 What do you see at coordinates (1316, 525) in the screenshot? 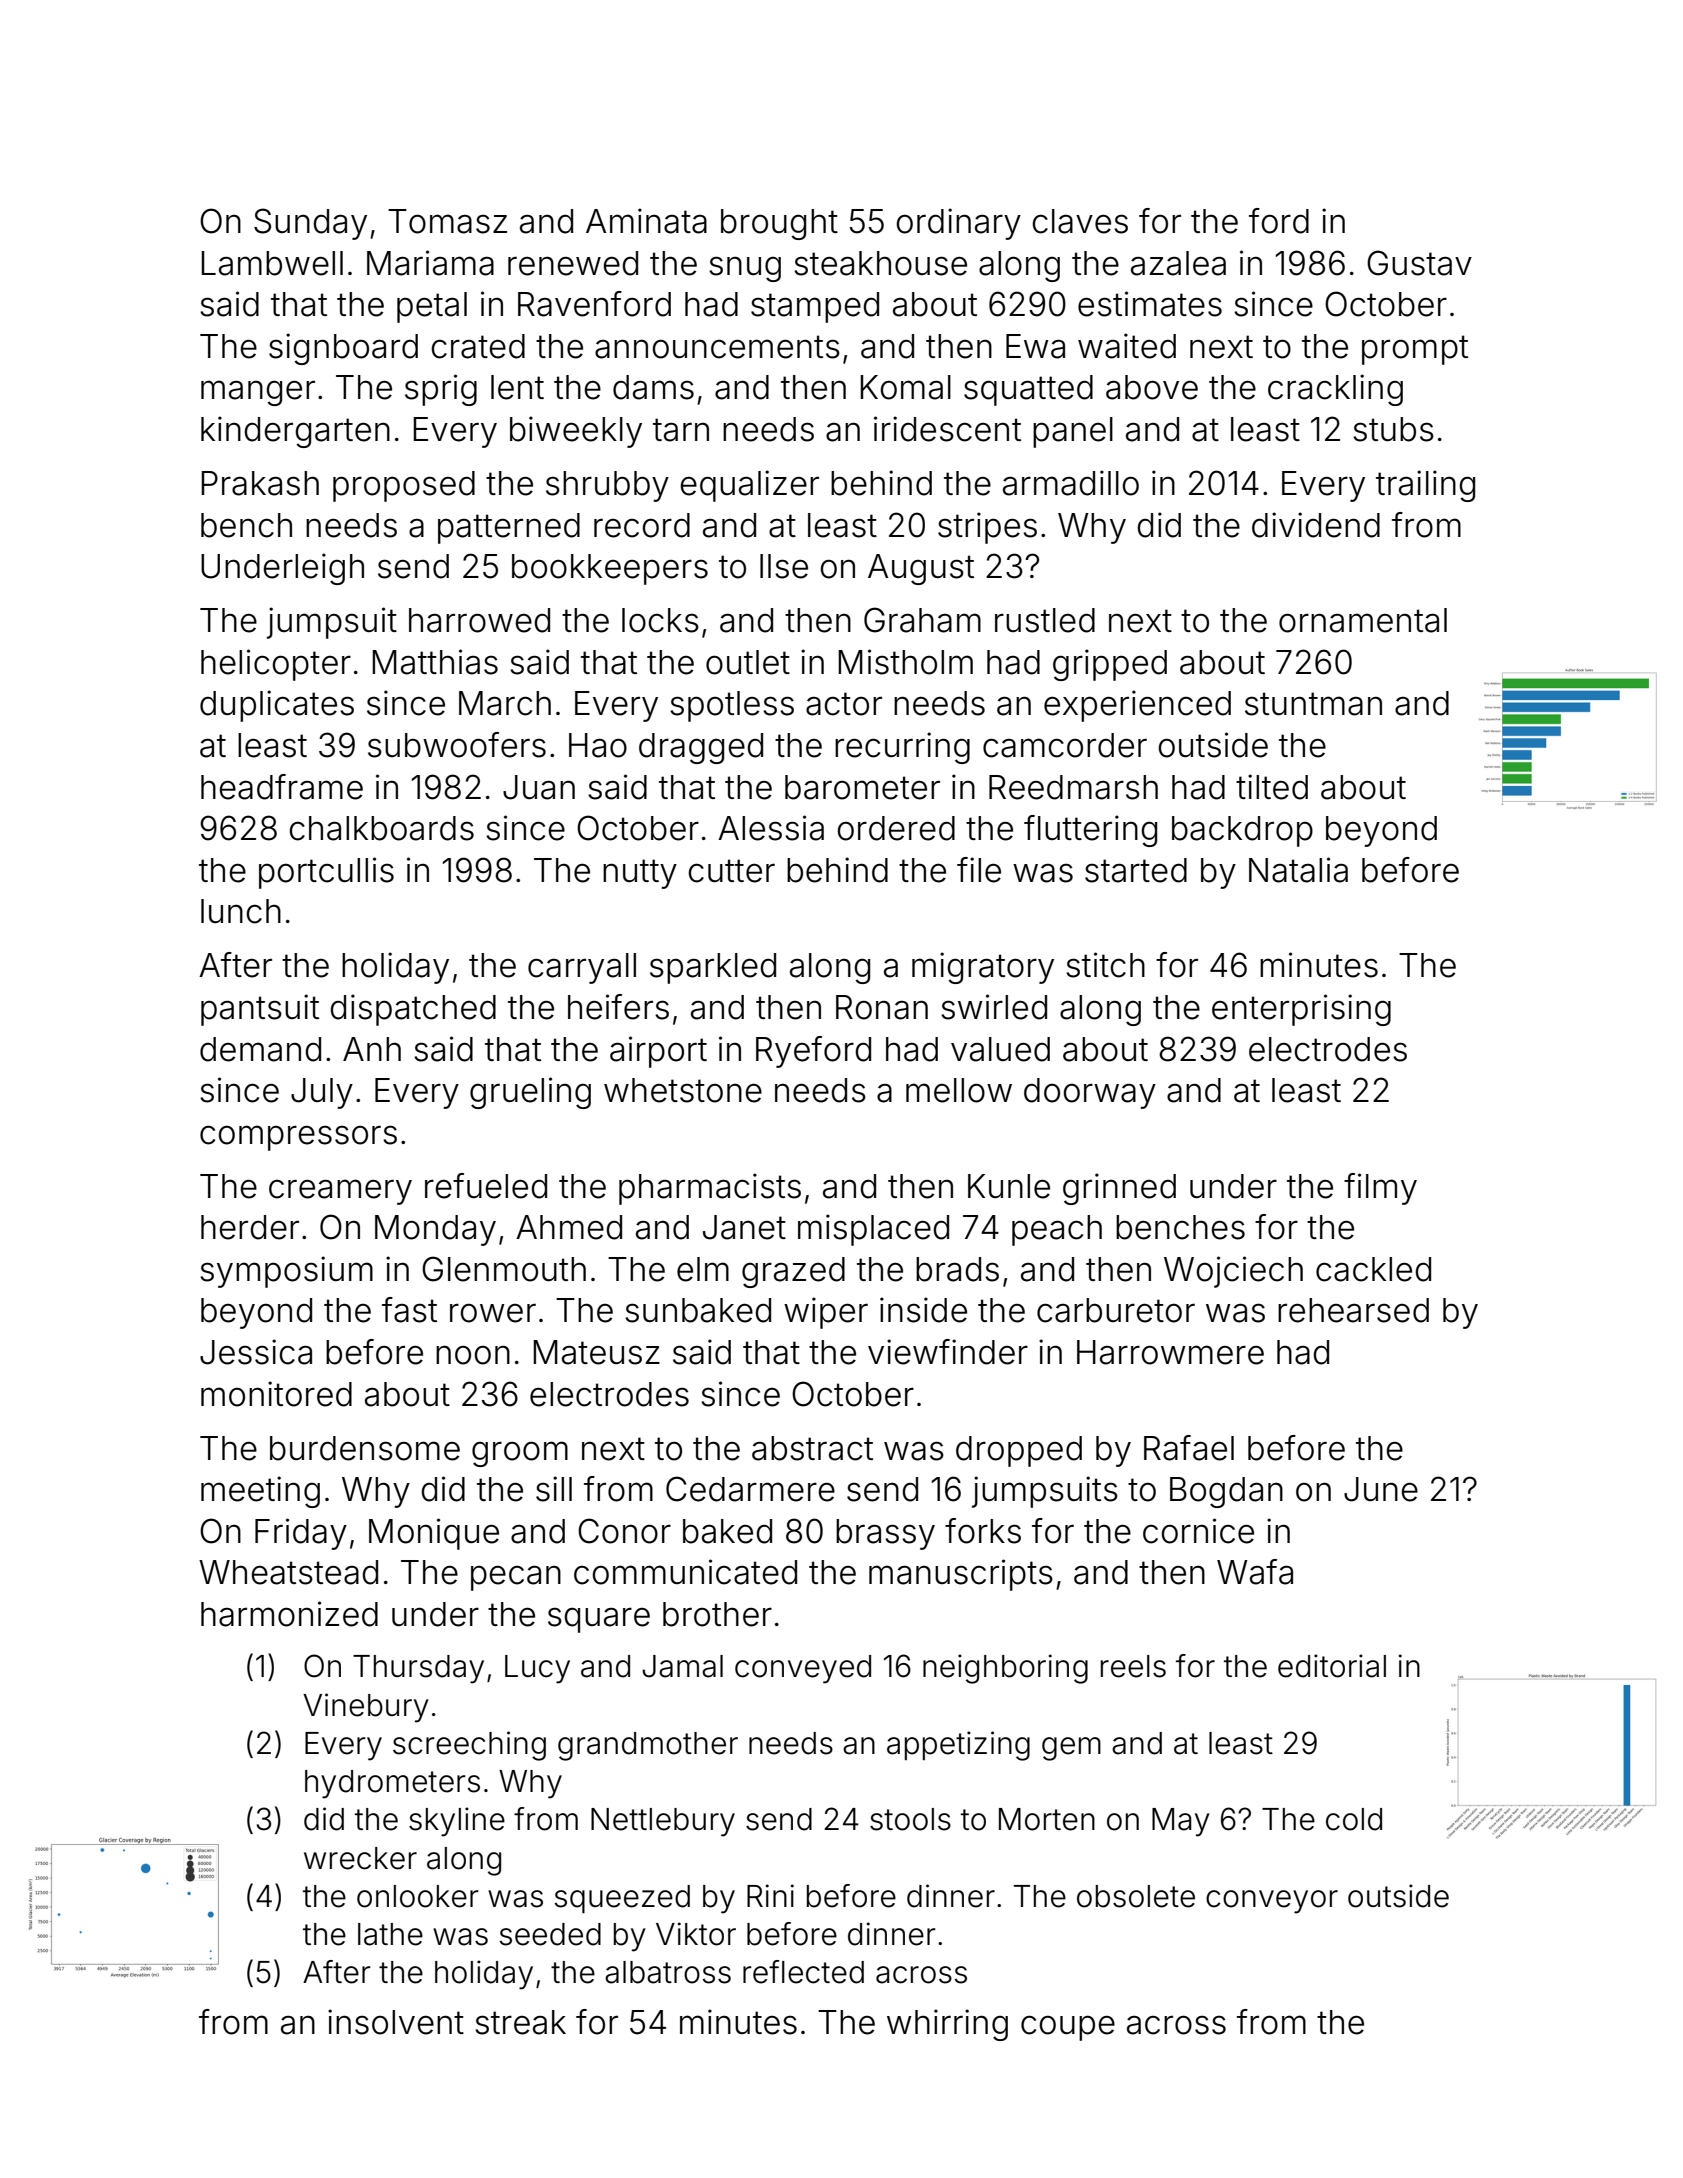
I see `dividend` at bounding box center [1316, 525].
